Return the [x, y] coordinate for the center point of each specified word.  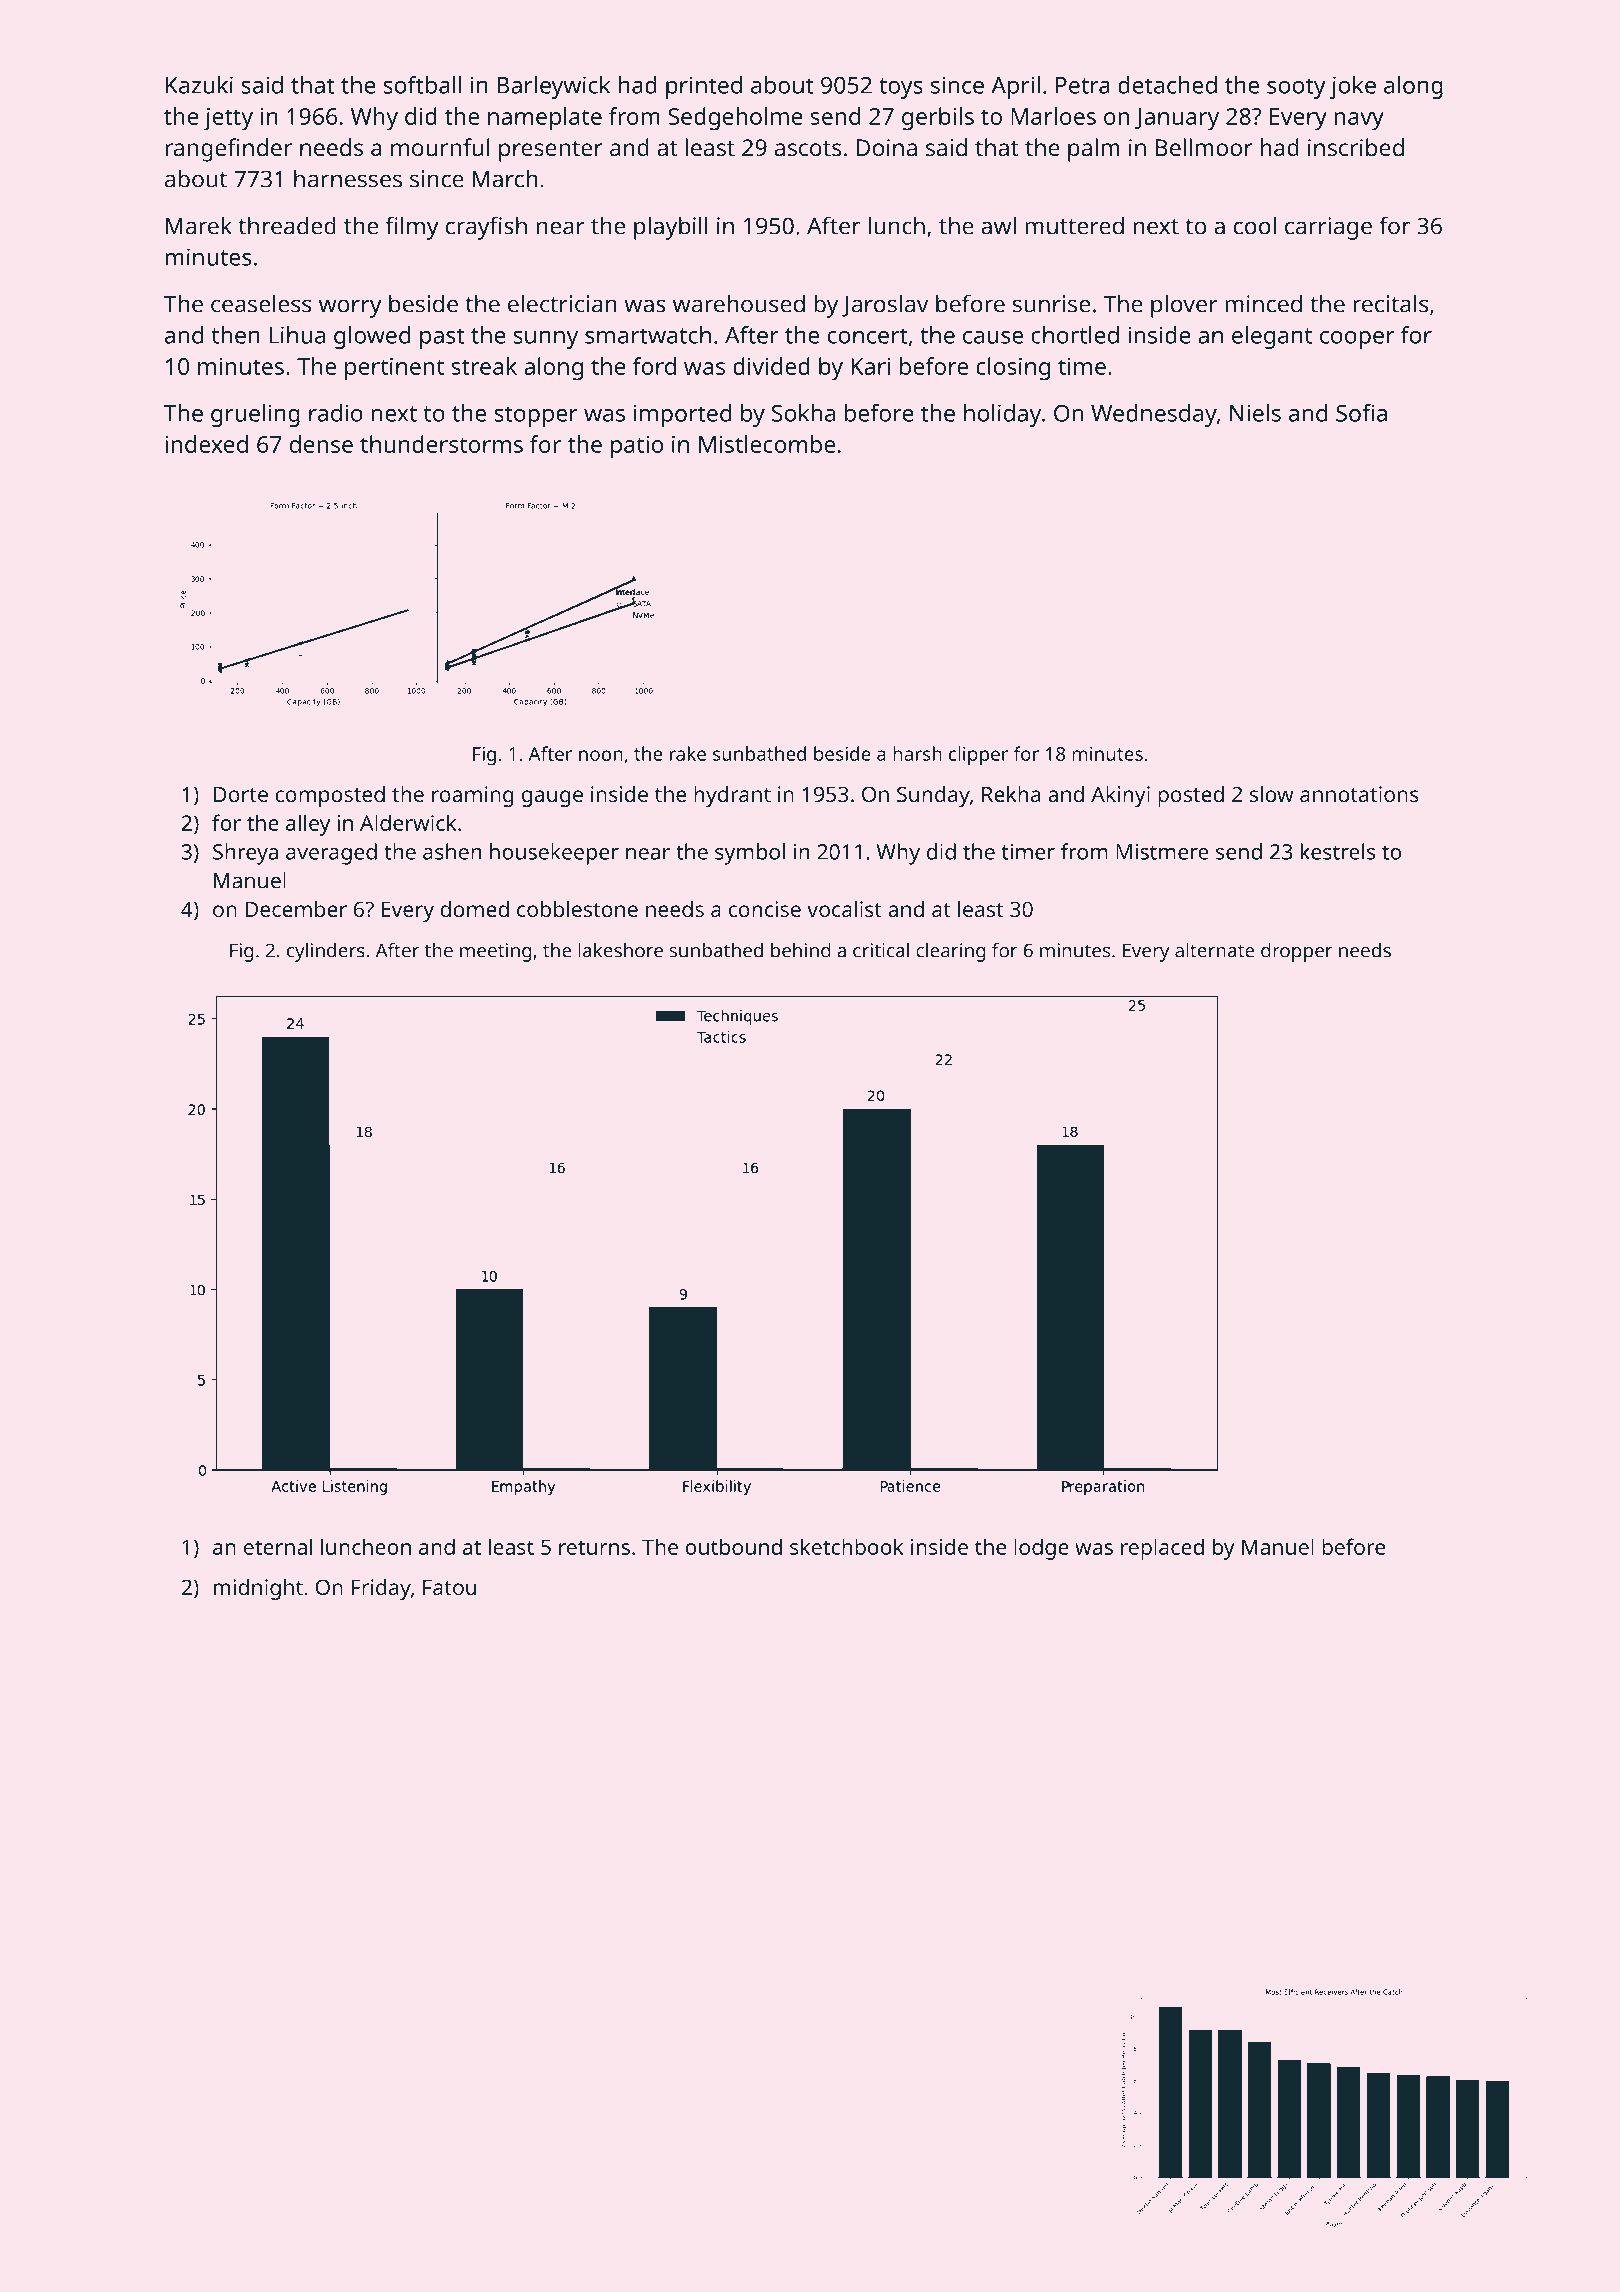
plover [1184, 306]
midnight [258, 1589]
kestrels [1338, 851]
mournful [440, 147]
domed [474, 909]
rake [688, 753]
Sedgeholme [735, 119]
